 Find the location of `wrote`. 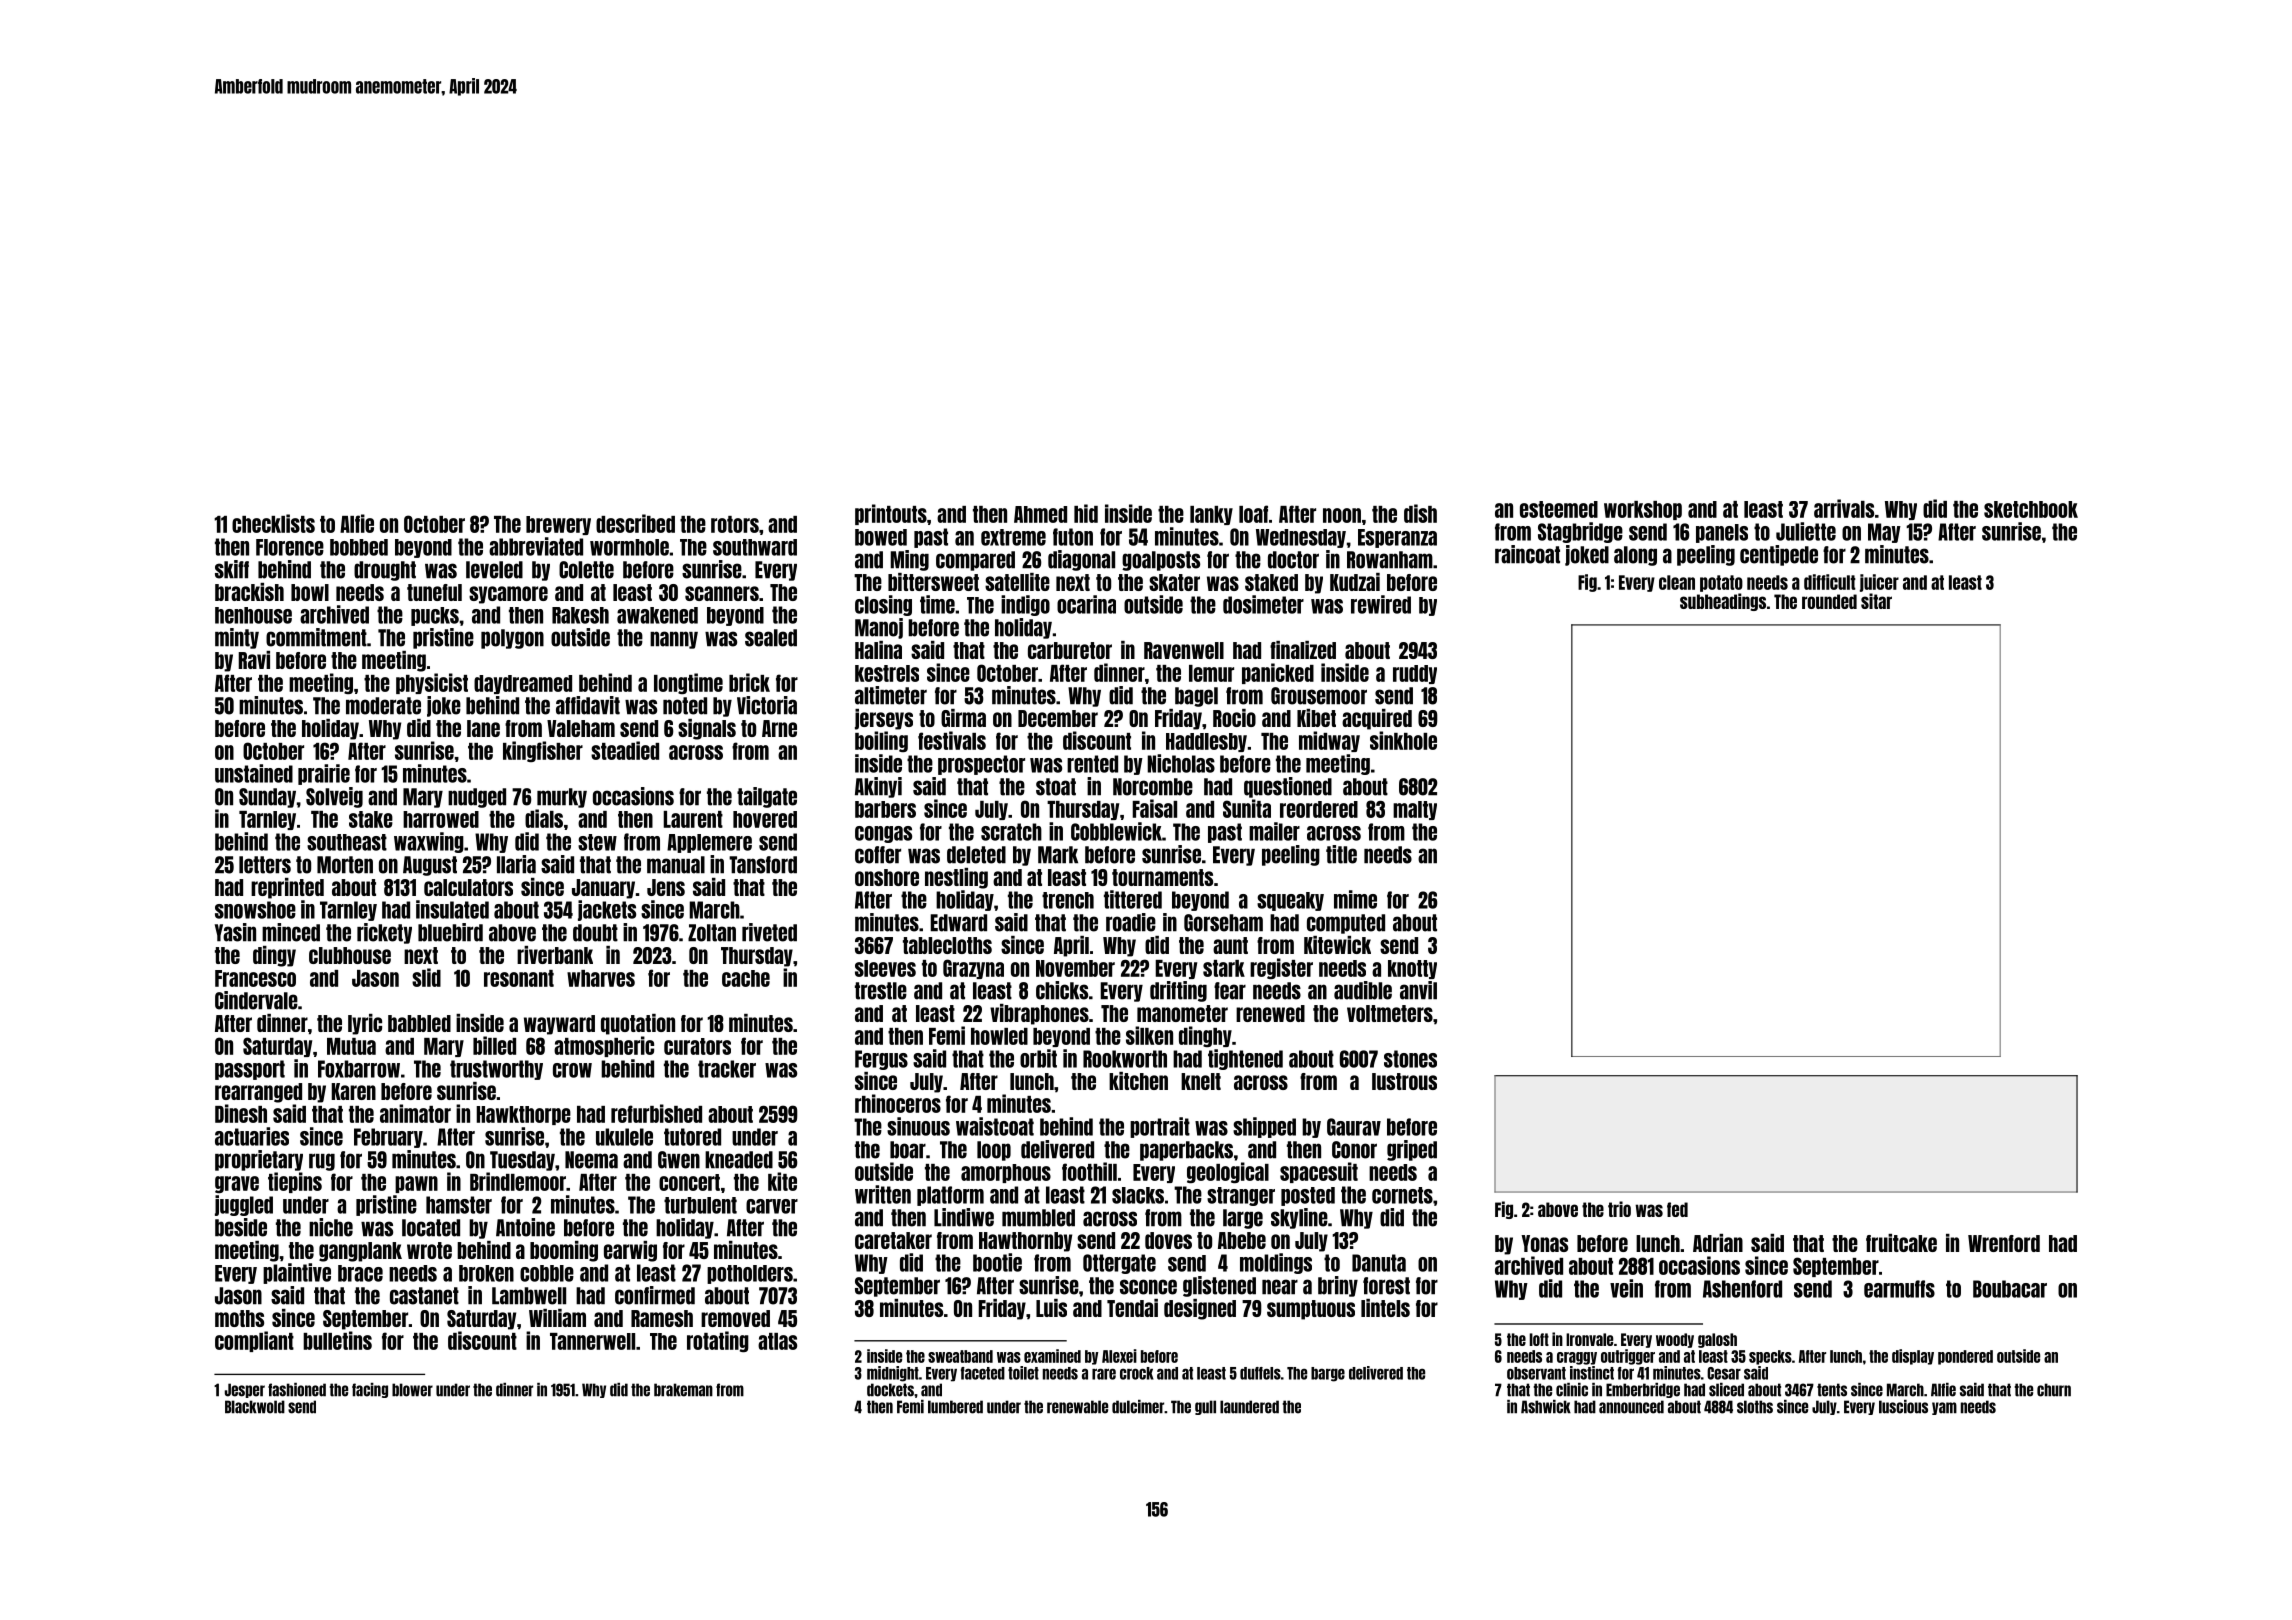

wrote is located at coordinates (429, 1250).
